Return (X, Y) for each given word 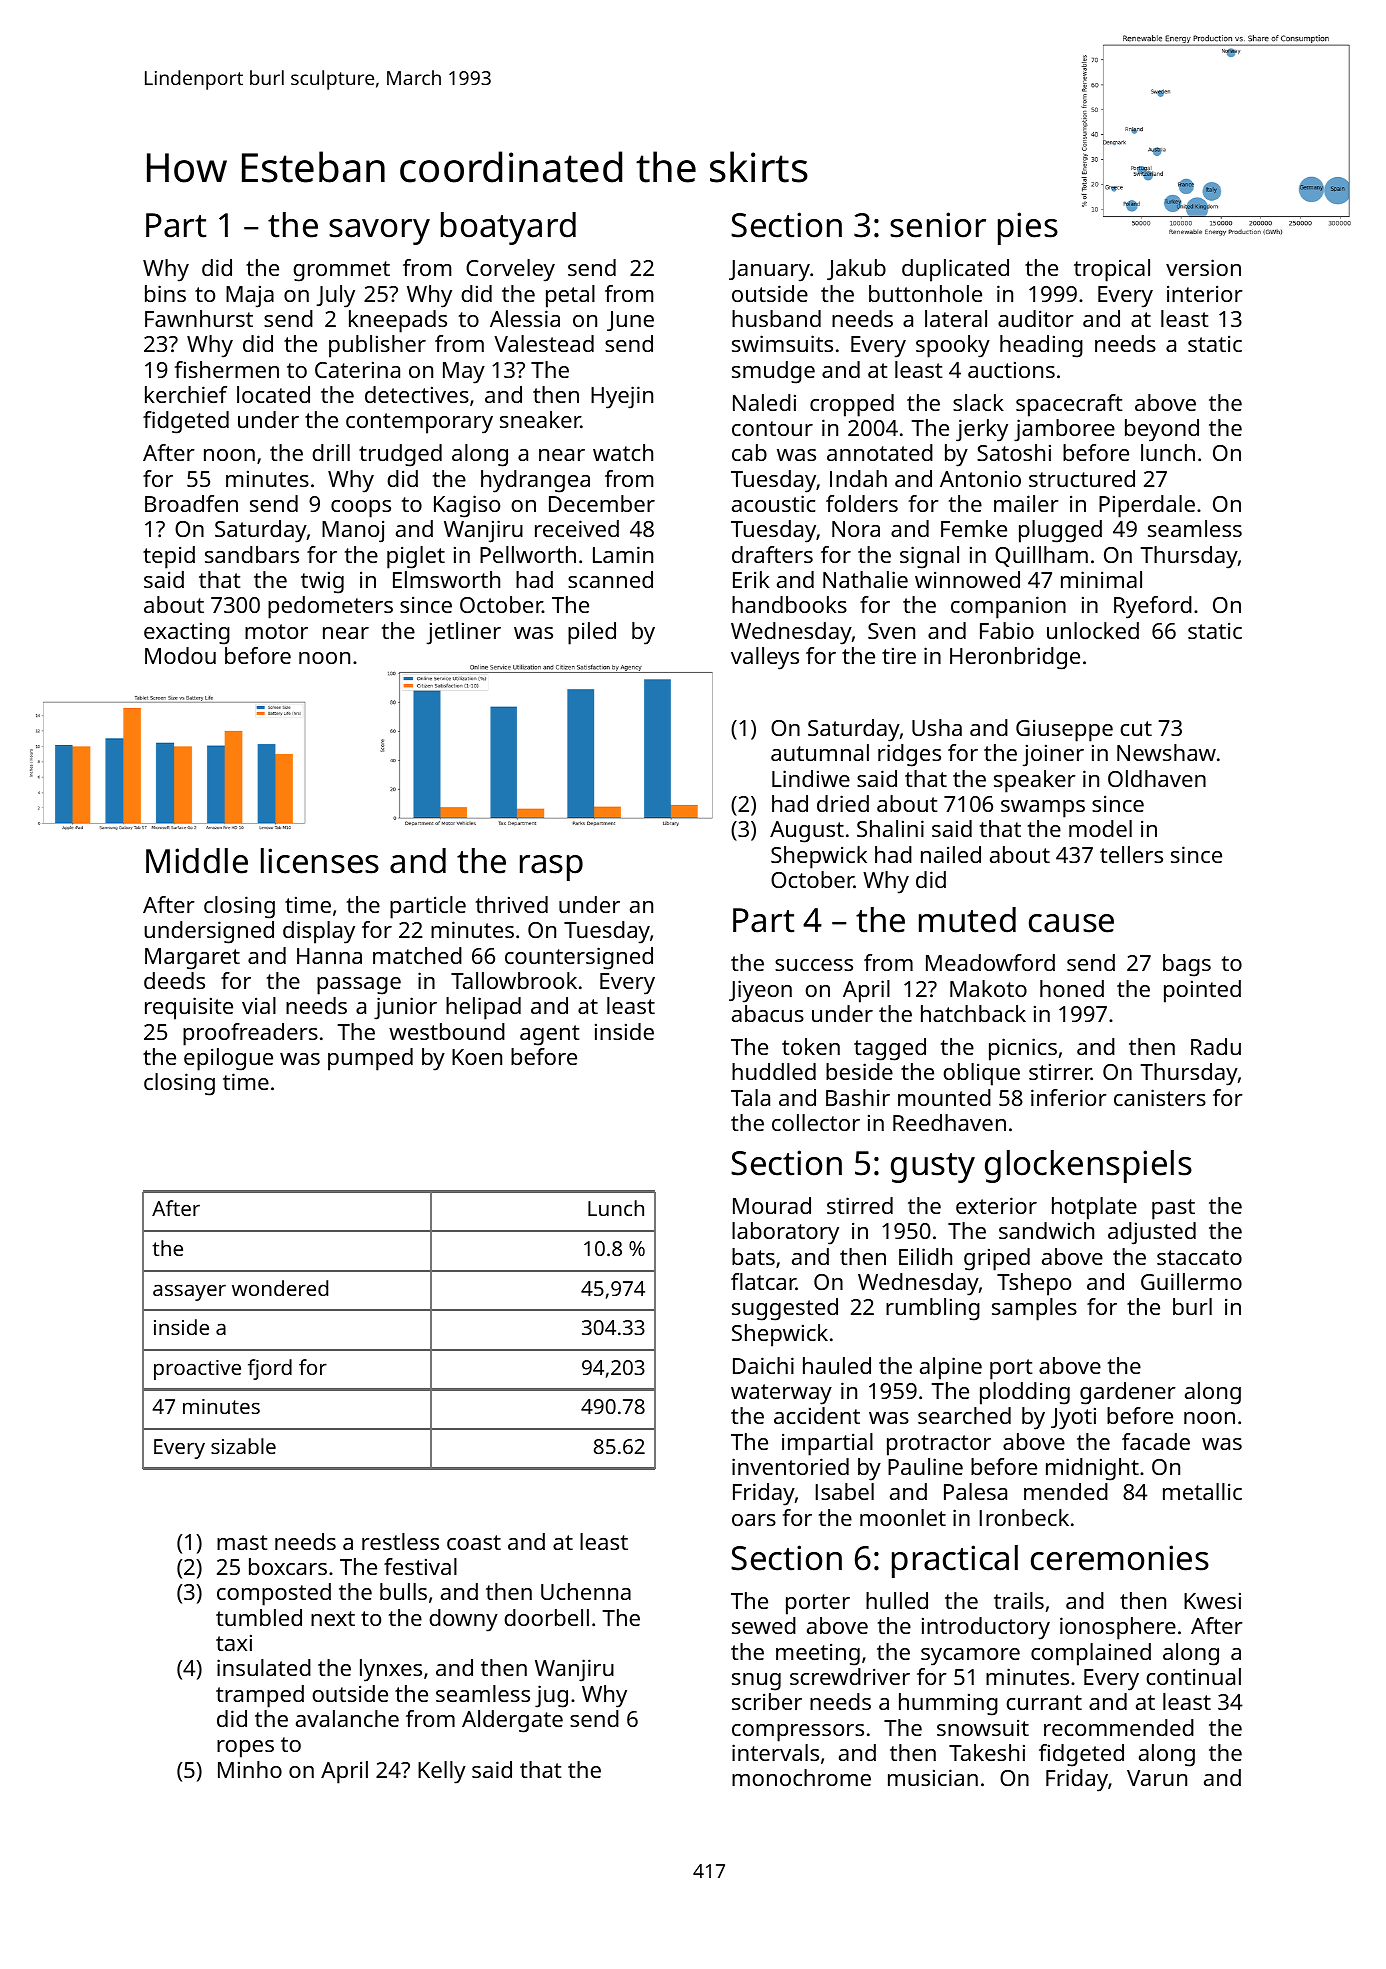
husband (776, 318)
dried (843, 803)
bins (165, 293)
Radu (1216, 1046)
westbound (447, 1031)
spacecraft (1069, 405)
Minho (250, 1769)
